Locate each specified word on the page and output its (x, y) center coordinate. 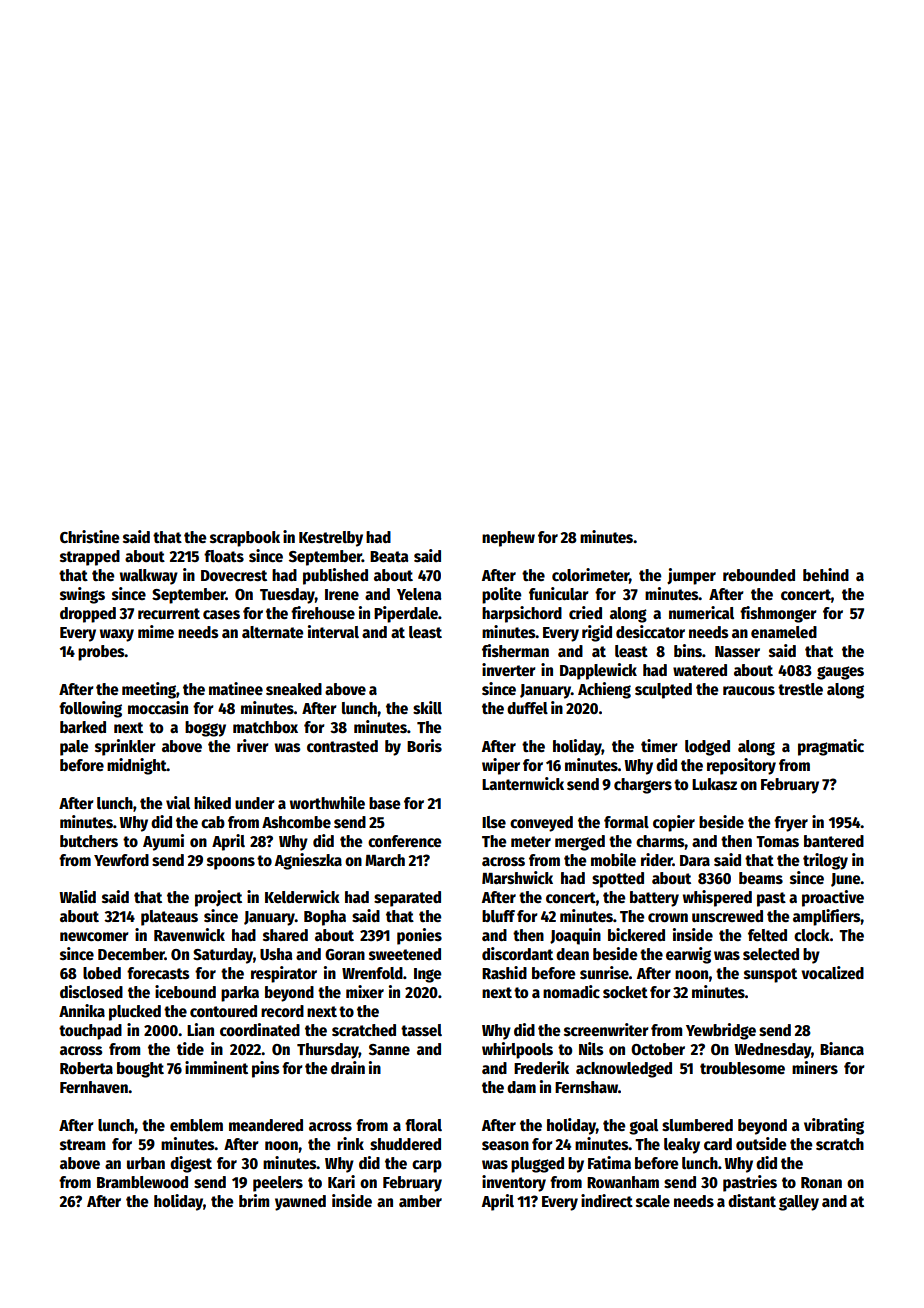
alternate (273, 632)
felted (767, 935)
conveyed (541, 824)
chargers (643, 786)
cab (213, 822)
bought (140, 1070)
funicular (559, 594)
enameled (784, 632)
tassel (421, 1030)
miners (815, 1067)
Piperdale (406, 614)
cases (221, 615)
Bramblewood (142, 1182)
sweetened (405, 954)
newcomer (94, 937)
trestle (800, 689)
